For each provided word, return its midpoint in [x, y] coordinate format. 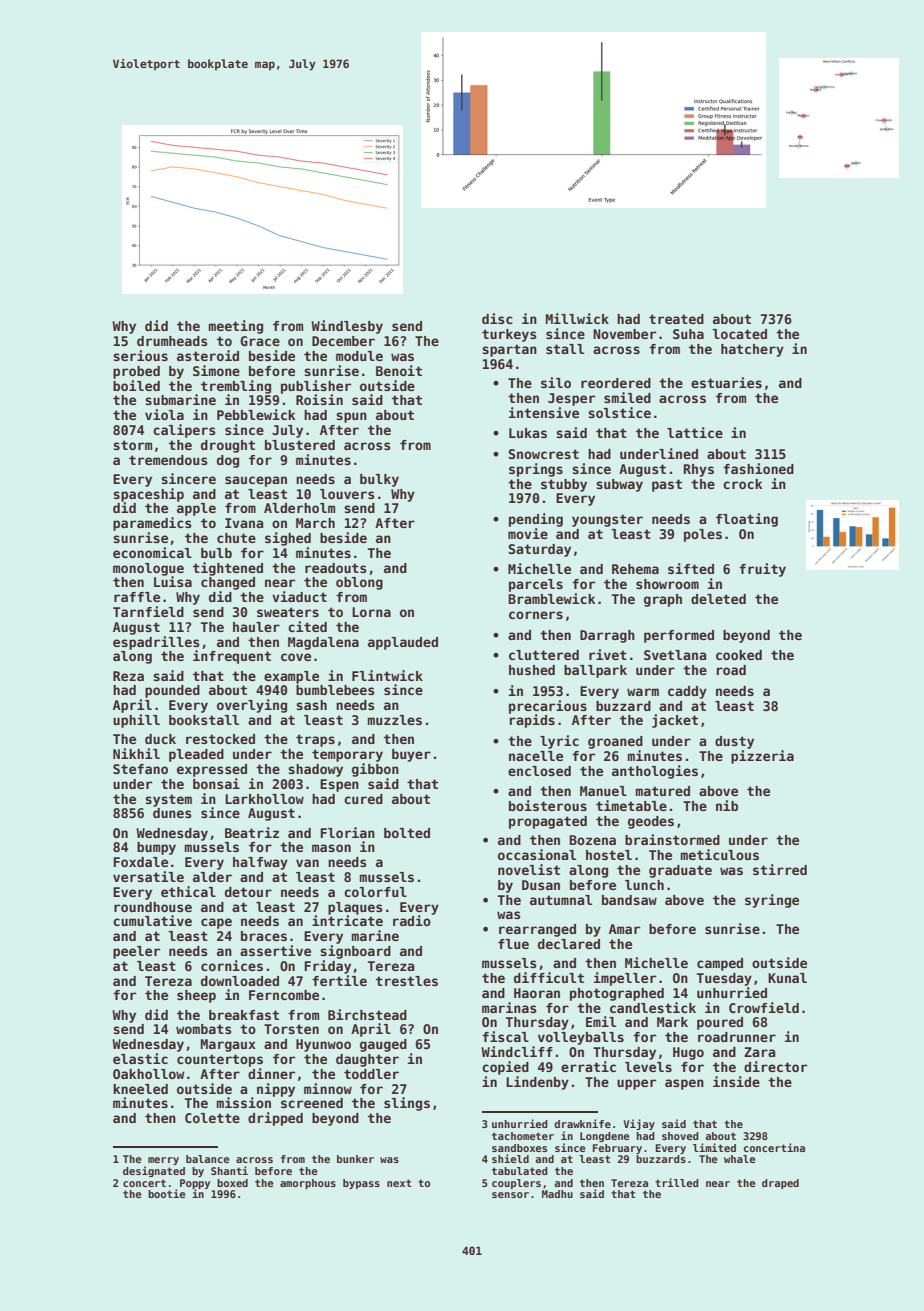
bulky [379, 480]
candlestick [653, 1007]
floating [747, 520]
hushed [532, 670]
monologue [148, 569]
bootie [167, 1193]
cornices [232, 965]
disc [497, 318]
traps [315, 740]
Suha [688, 334]
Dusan [541, 885]
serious [140, 355]
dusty [734, 742]
